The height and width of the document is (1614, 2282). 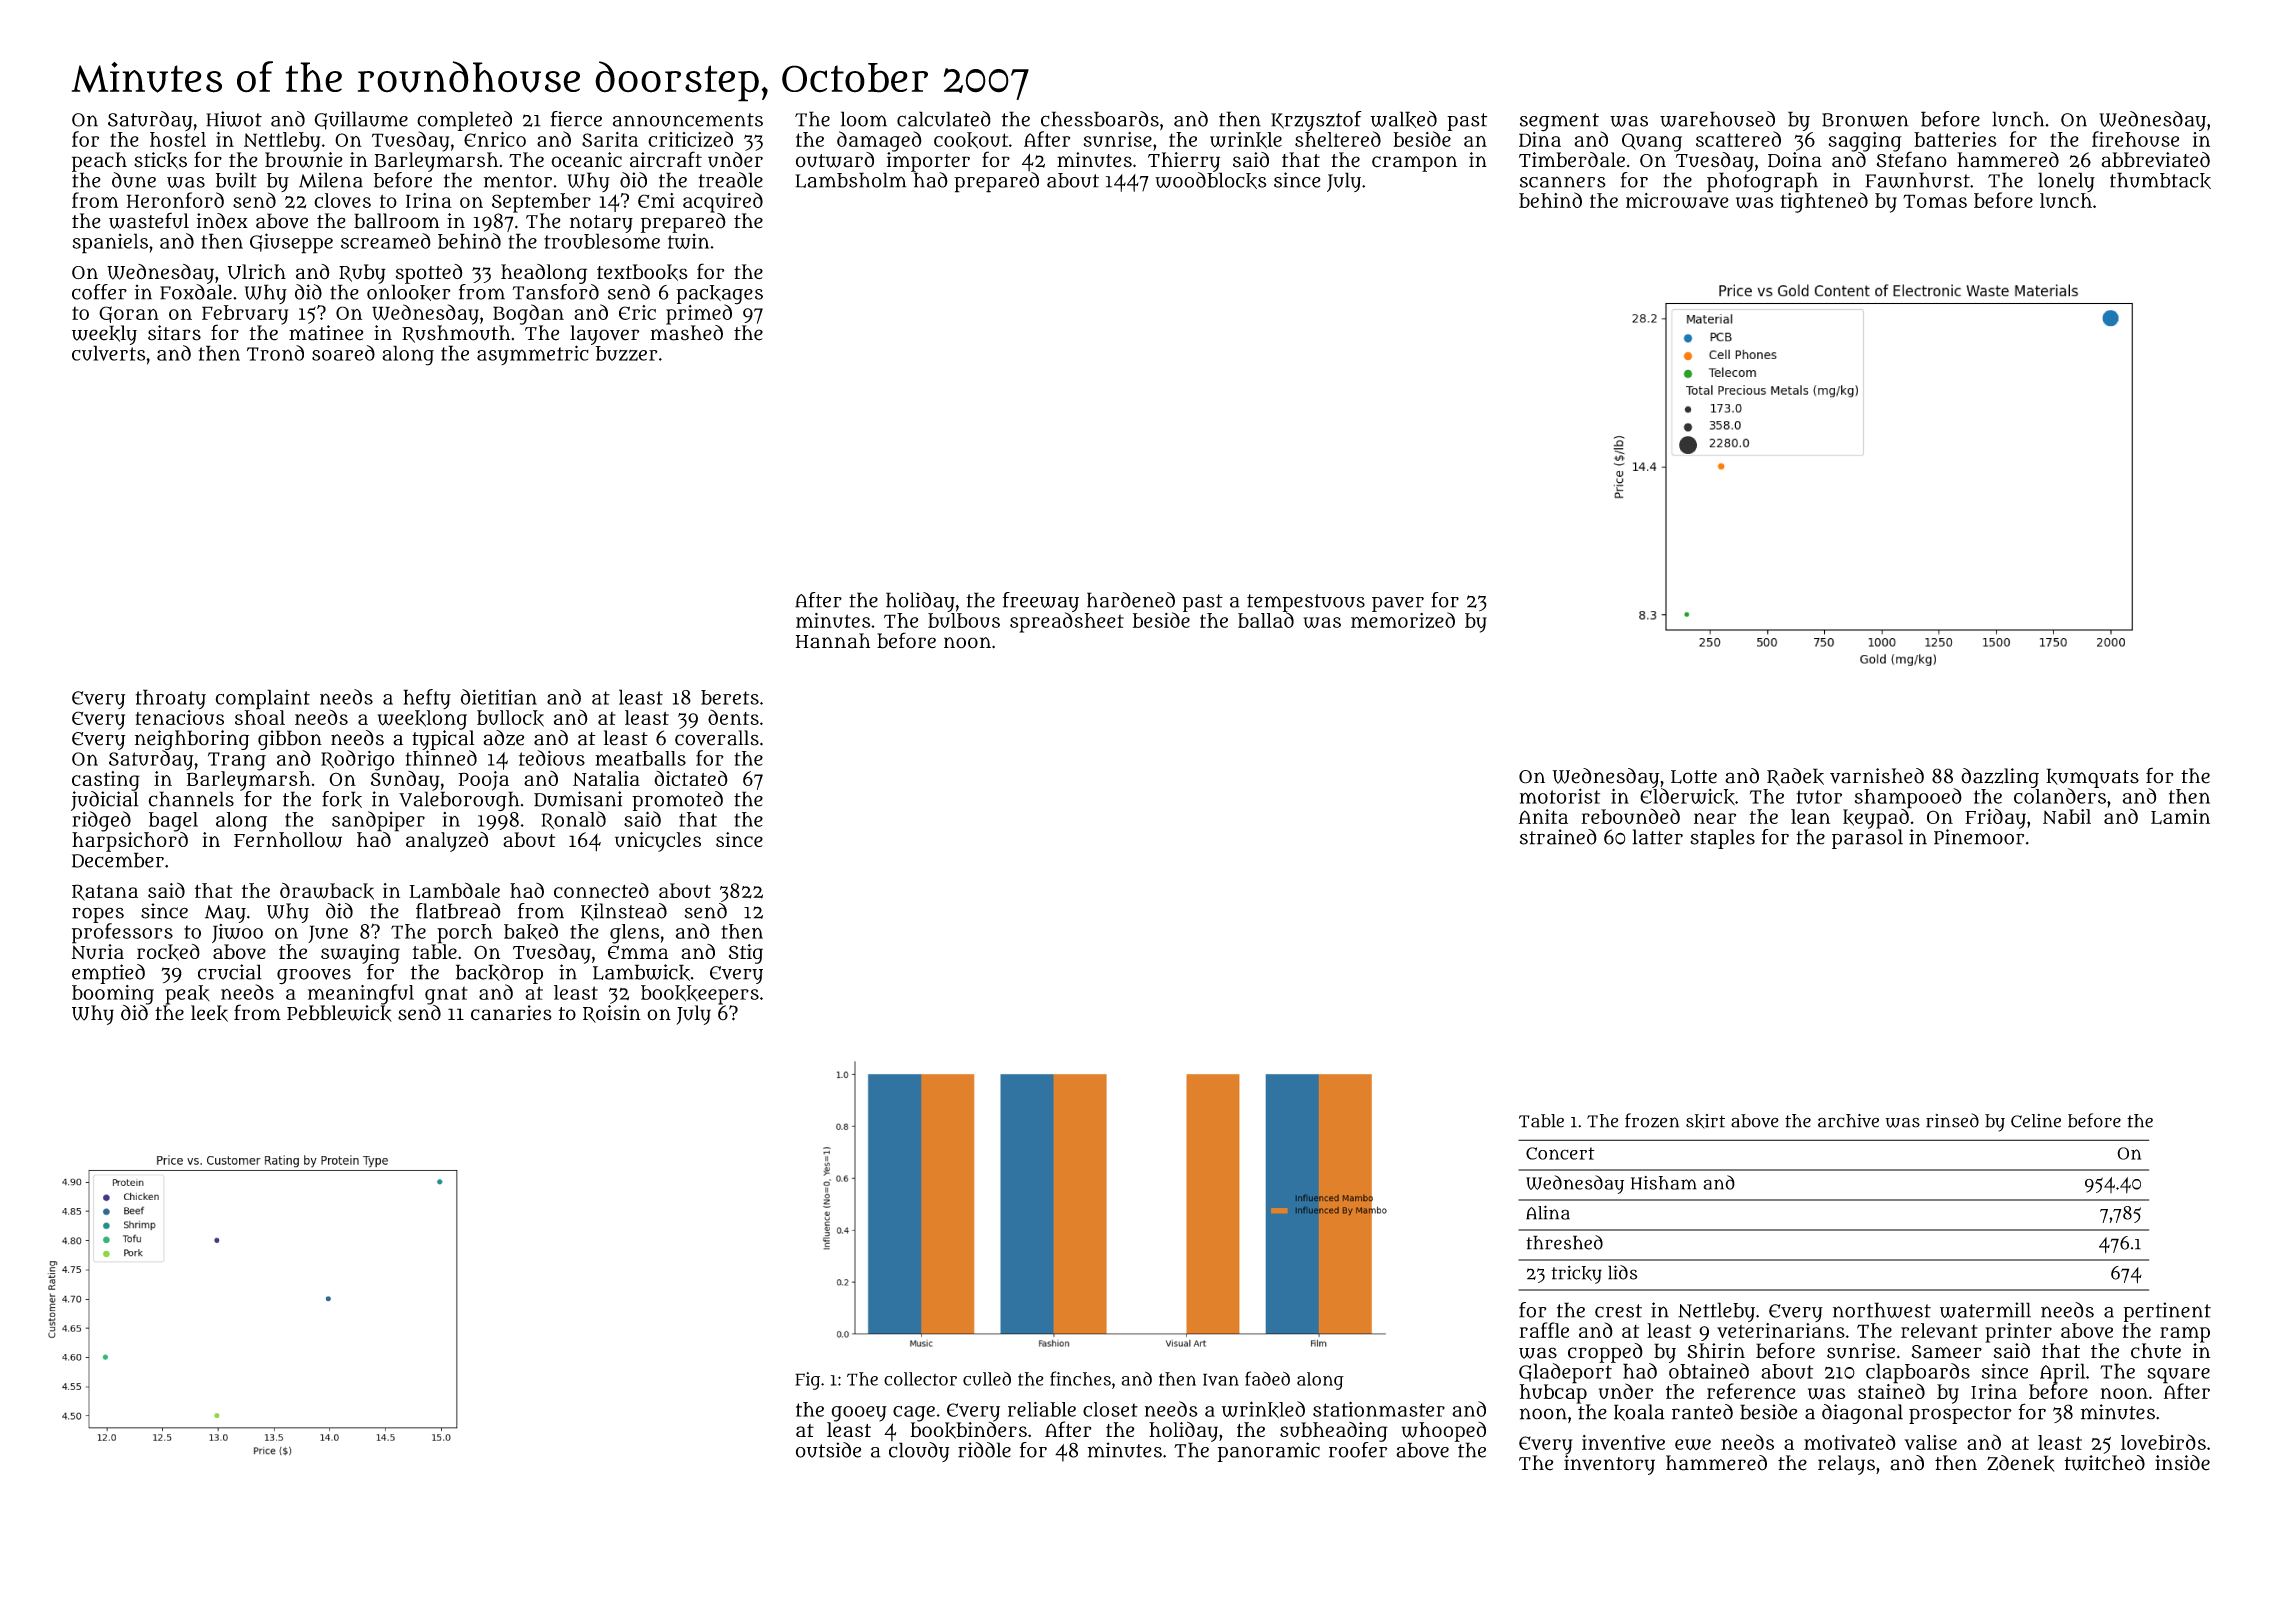 What do you see at coordinates (113, 995) in the document?
I see `booming` at bounding box center [113, 995].
